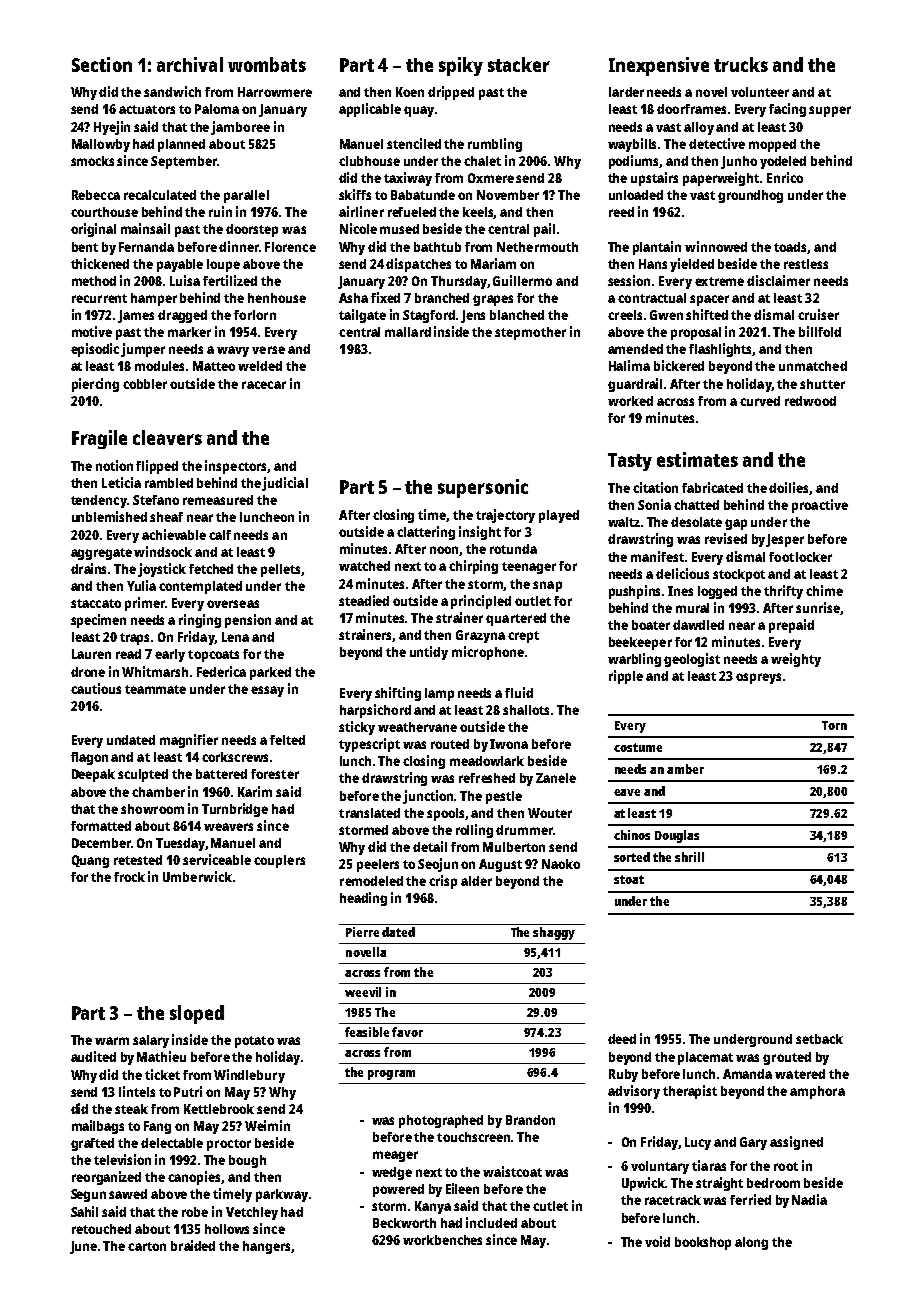  I want to click on Hans, so click(653, 264).
